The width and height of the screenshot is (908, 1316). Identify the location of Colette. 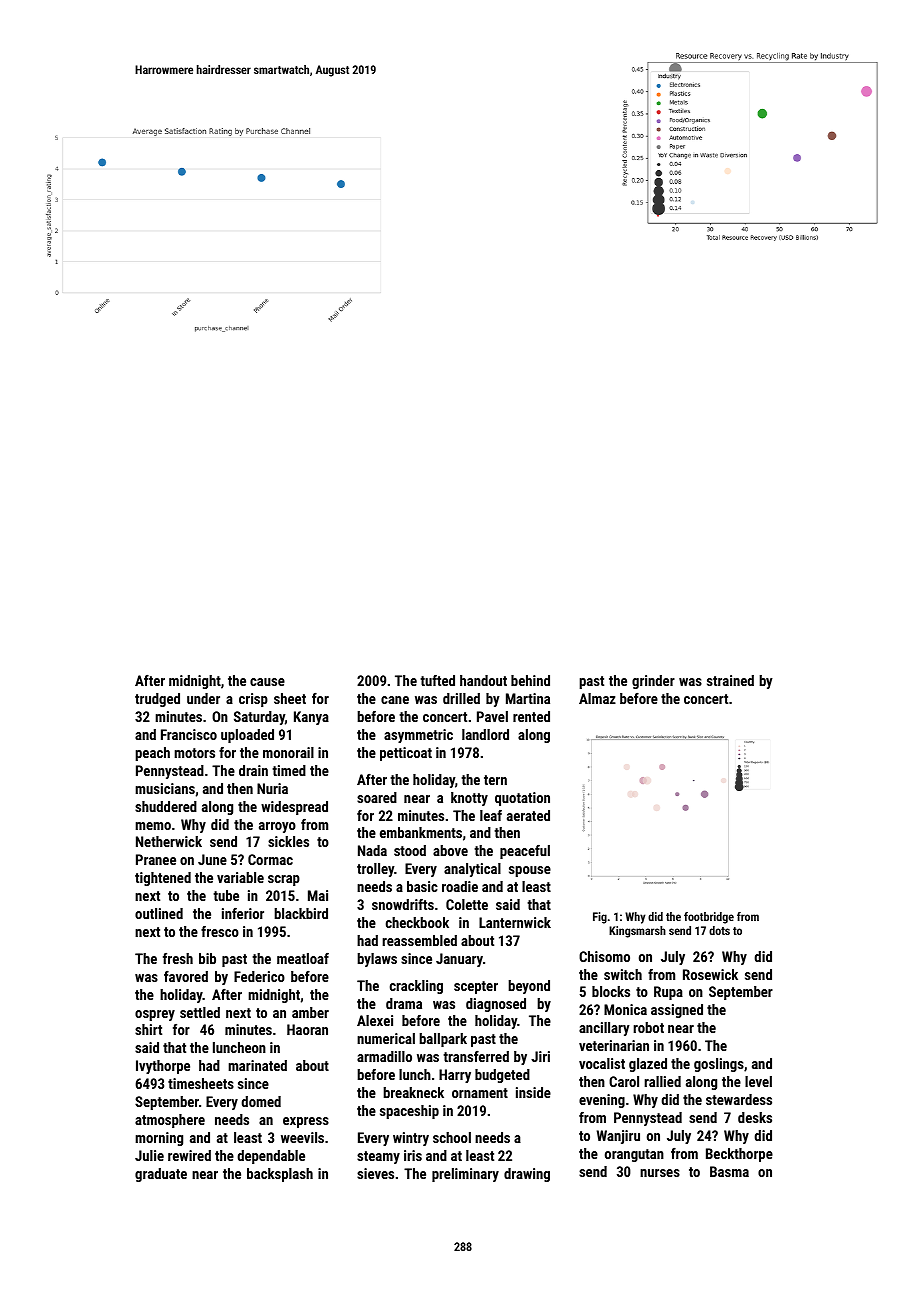
(467, 904).
